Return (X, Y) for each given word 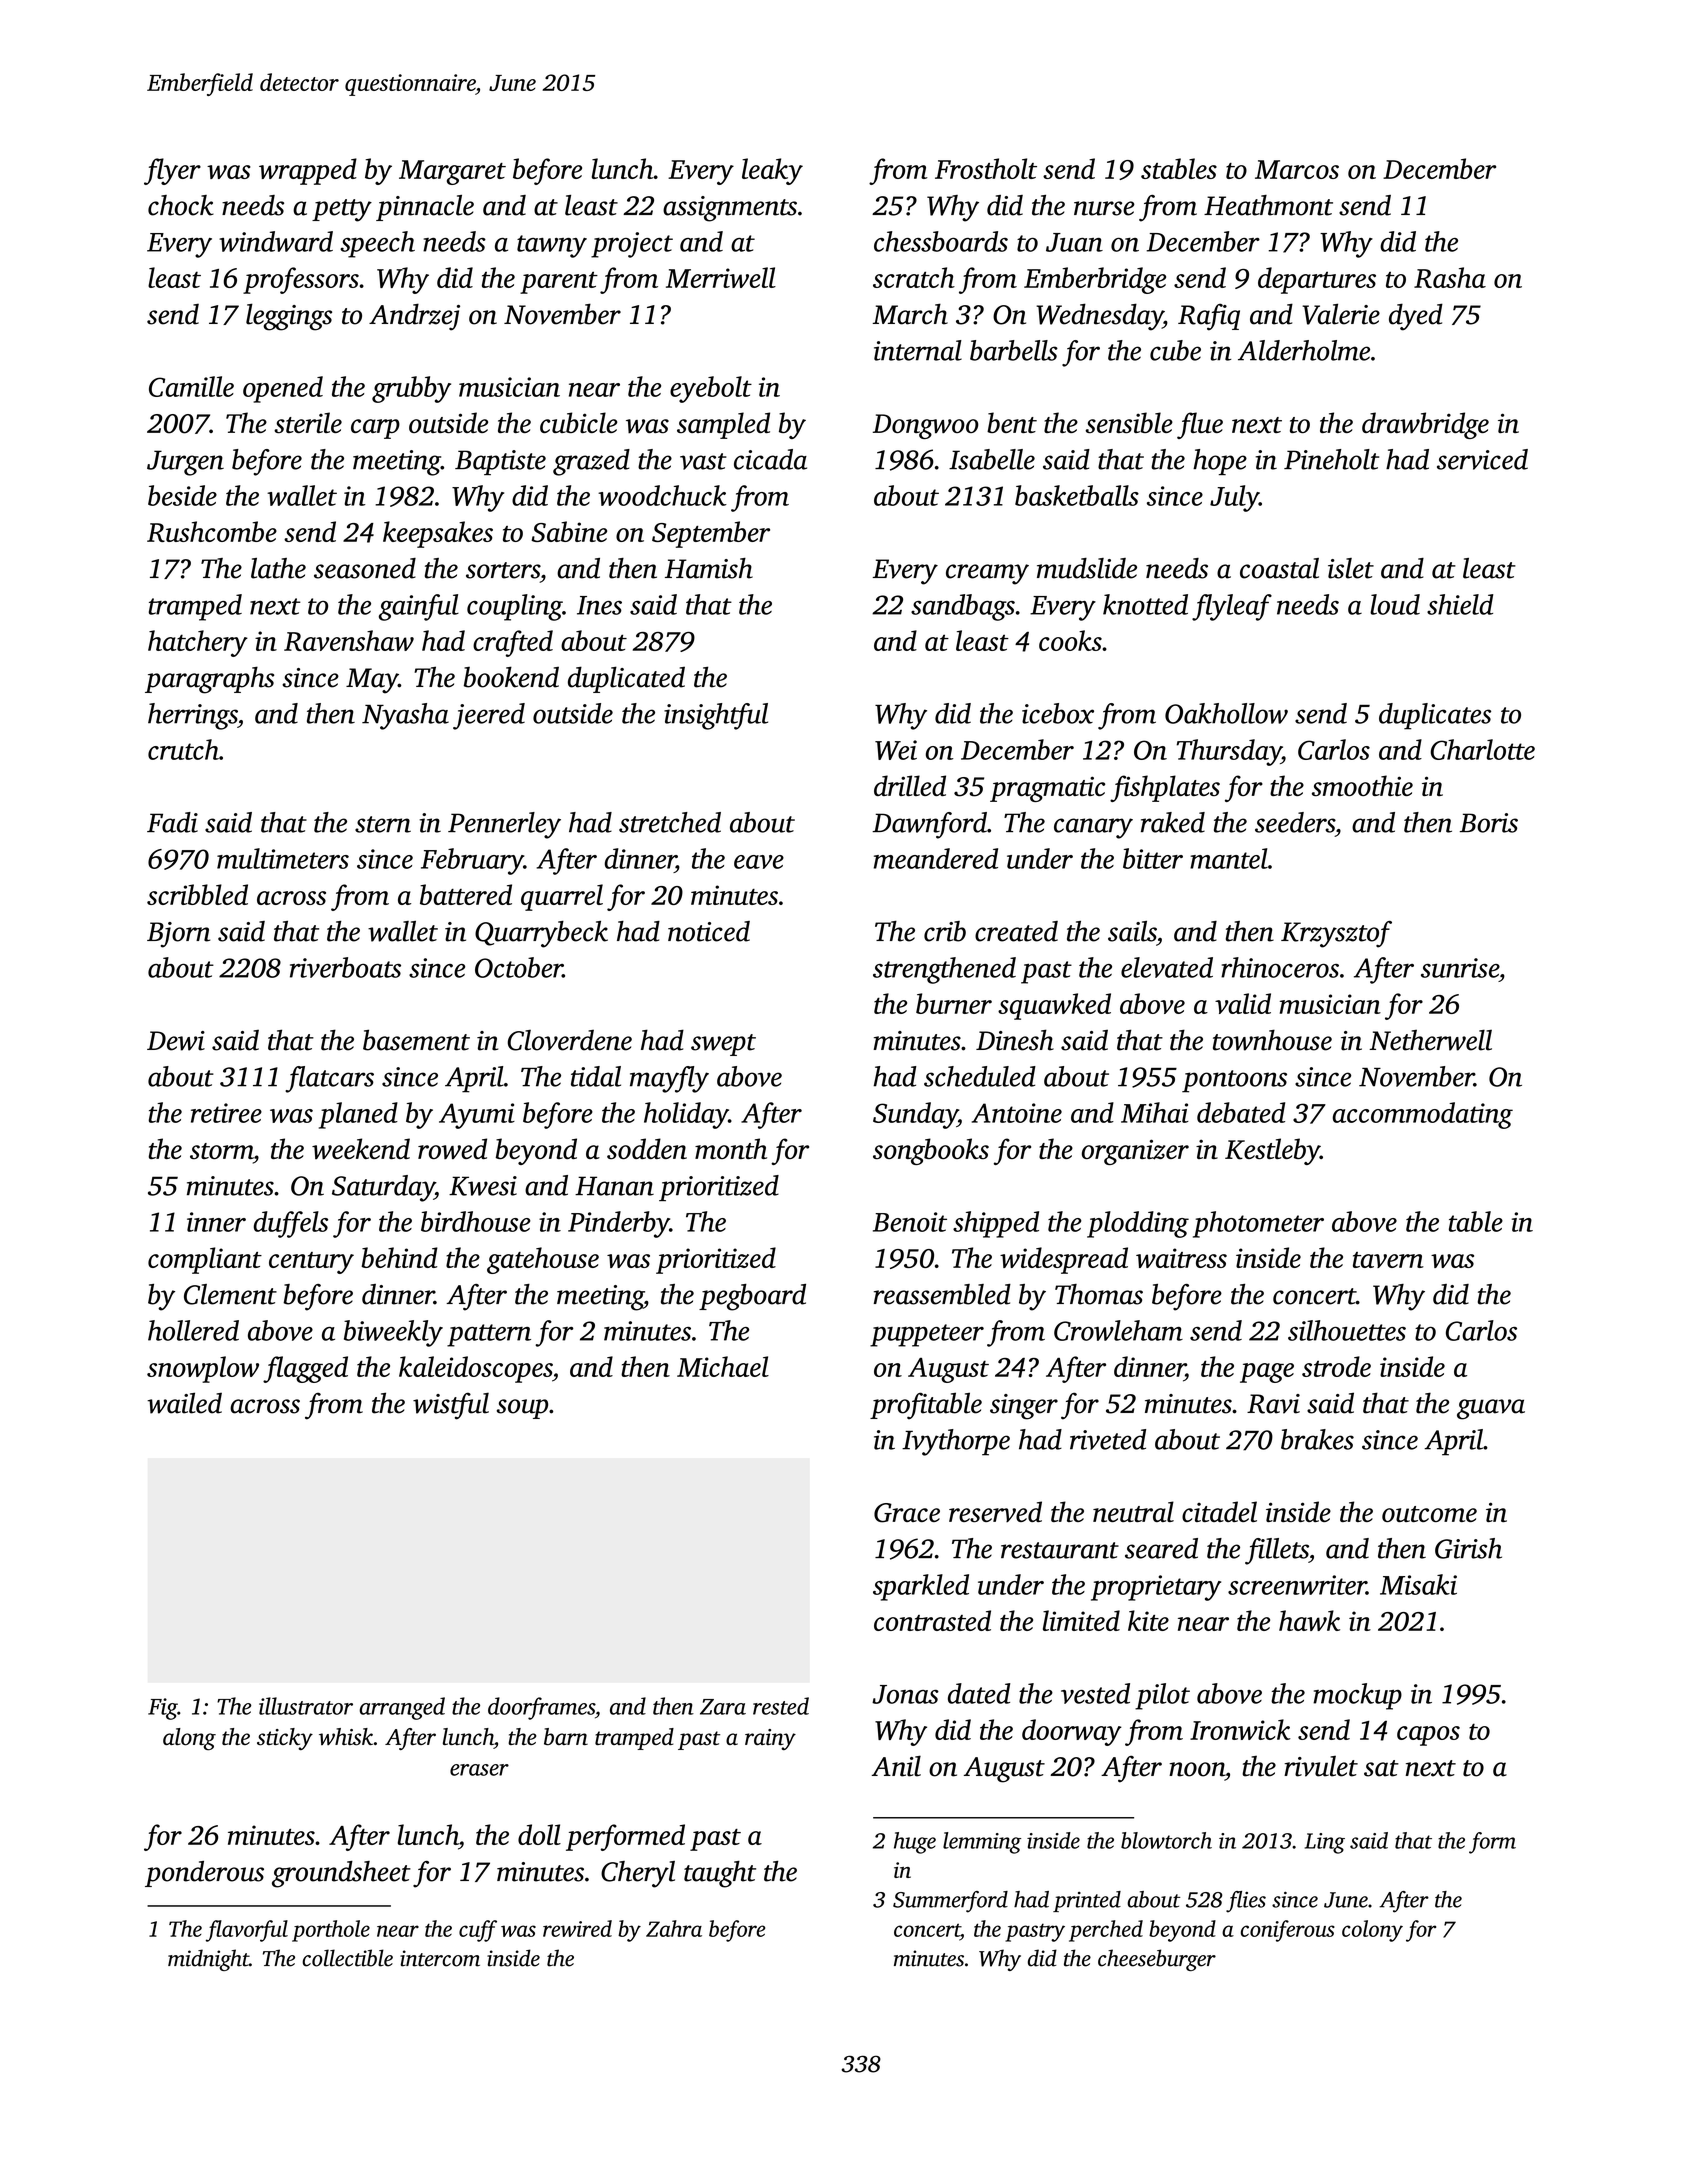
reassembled (942, 1294)
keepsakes (438, 534)
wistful (451, 1406)
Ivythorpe (956, 1442)
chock (181, 205)
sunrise (1460, 968)
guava (1491, 1409)
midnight (208, 1960)
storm (221, 1151)
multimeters (283, 858)
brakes (1317, 1439)
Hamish (709, 568)
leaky (772, 171)
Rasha (1450, 277)
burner (954, 1003)
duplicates (1435, 716)
